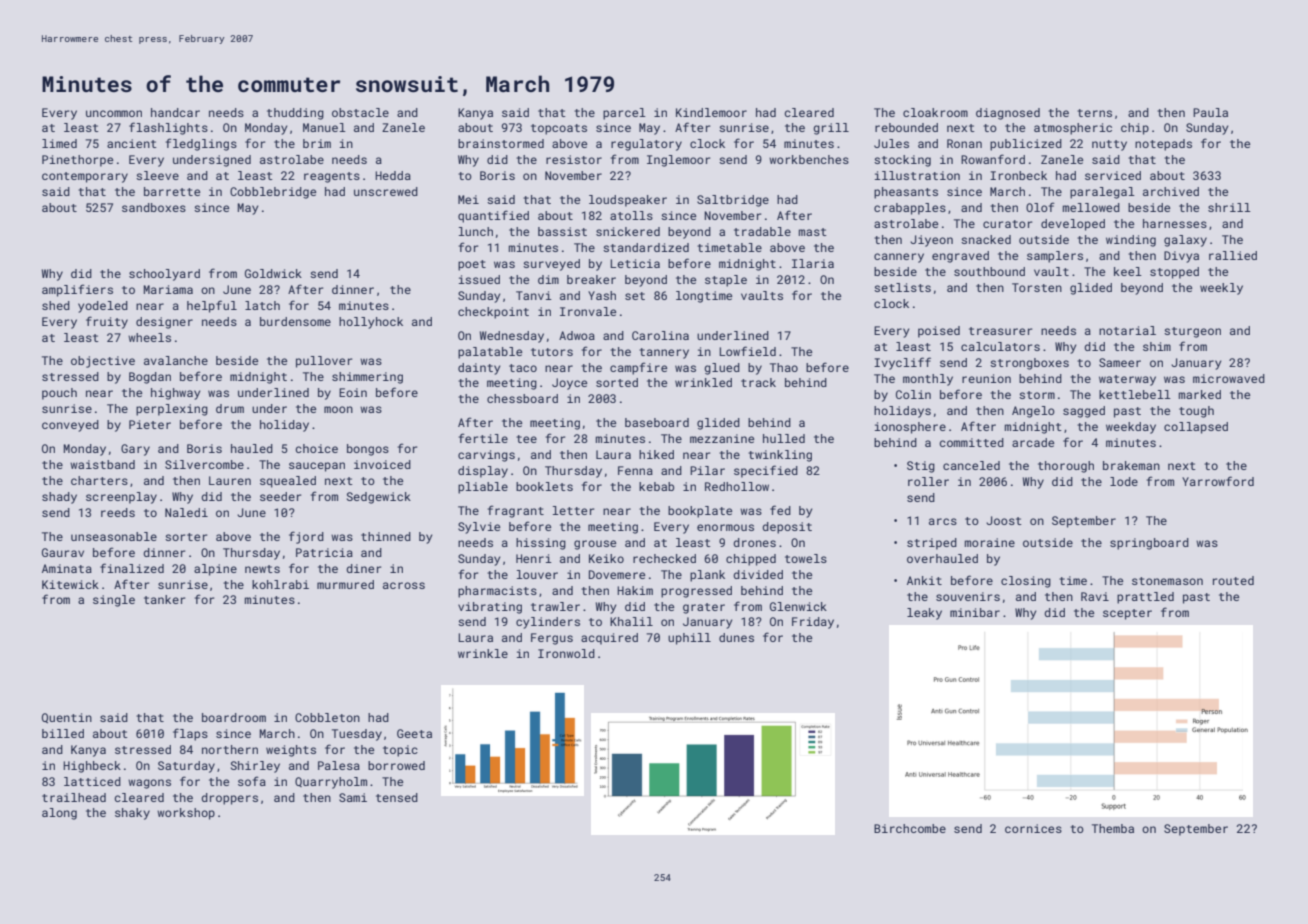 This document has height=924, width=1308. I want to click on kohlrabi, so click(280, 584).
